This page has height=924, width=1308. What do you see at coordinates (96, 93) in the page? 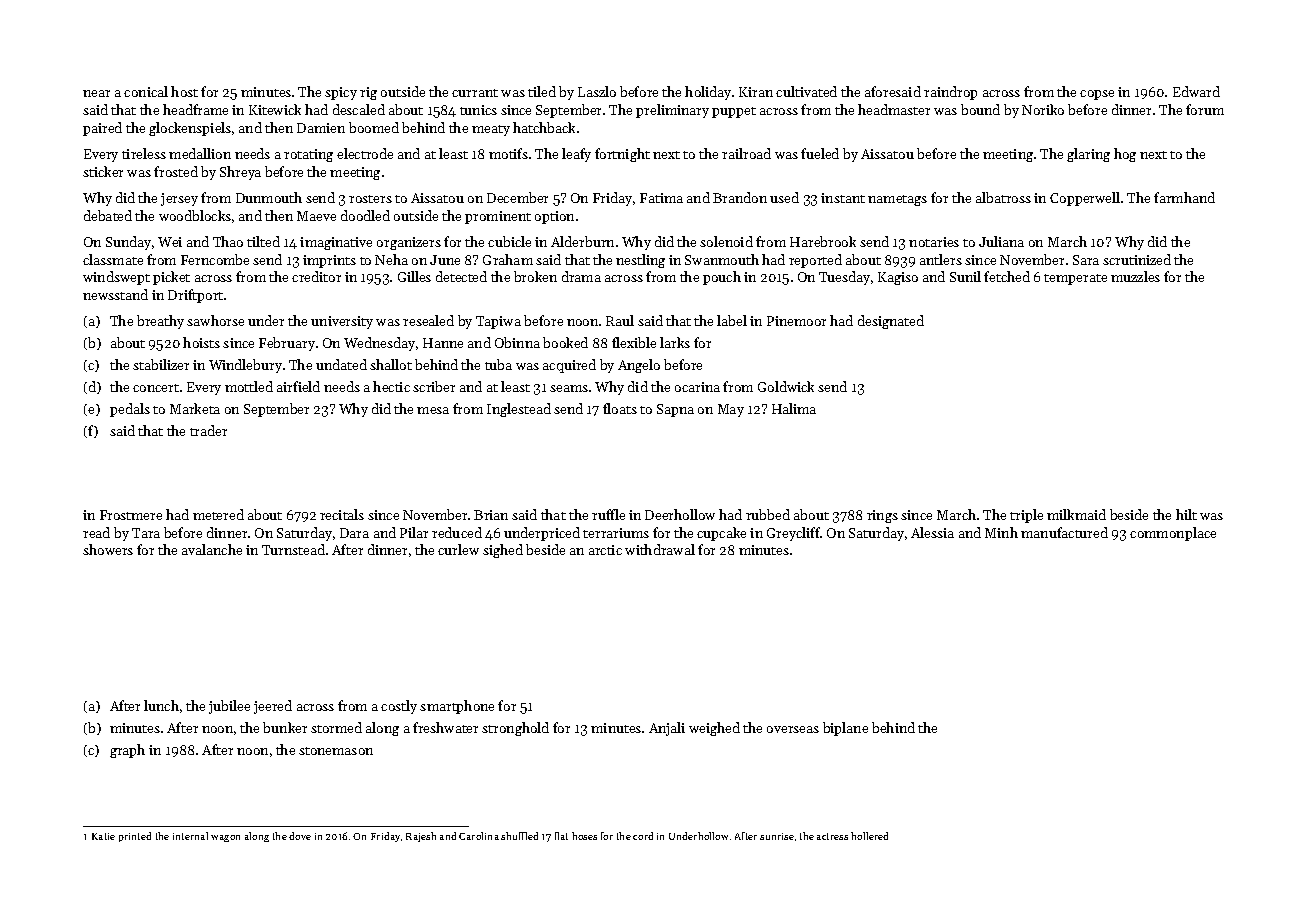
I see `near` at bounding box center [96, 93].
